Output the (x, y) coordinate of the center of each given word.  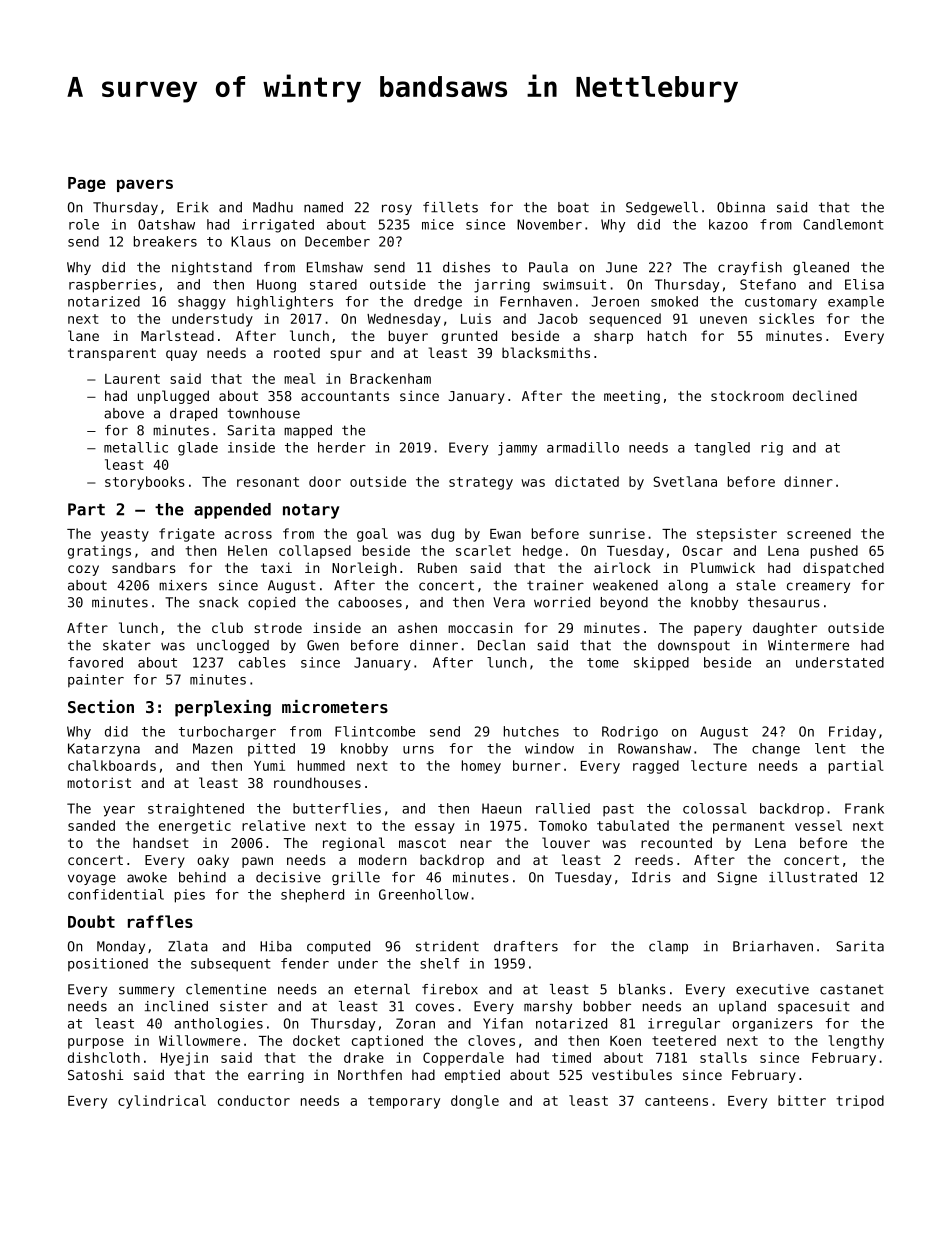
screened (819, 533)
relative (273, 825)
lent (830, 748)
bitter (802, 1100)
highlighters (285, 303)
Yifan (503, 1023)
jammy (517, 449)
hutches (531, 731)
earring (276, 1076)
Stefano (768, 284)
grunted (469, 337)
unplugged (173, 397)
